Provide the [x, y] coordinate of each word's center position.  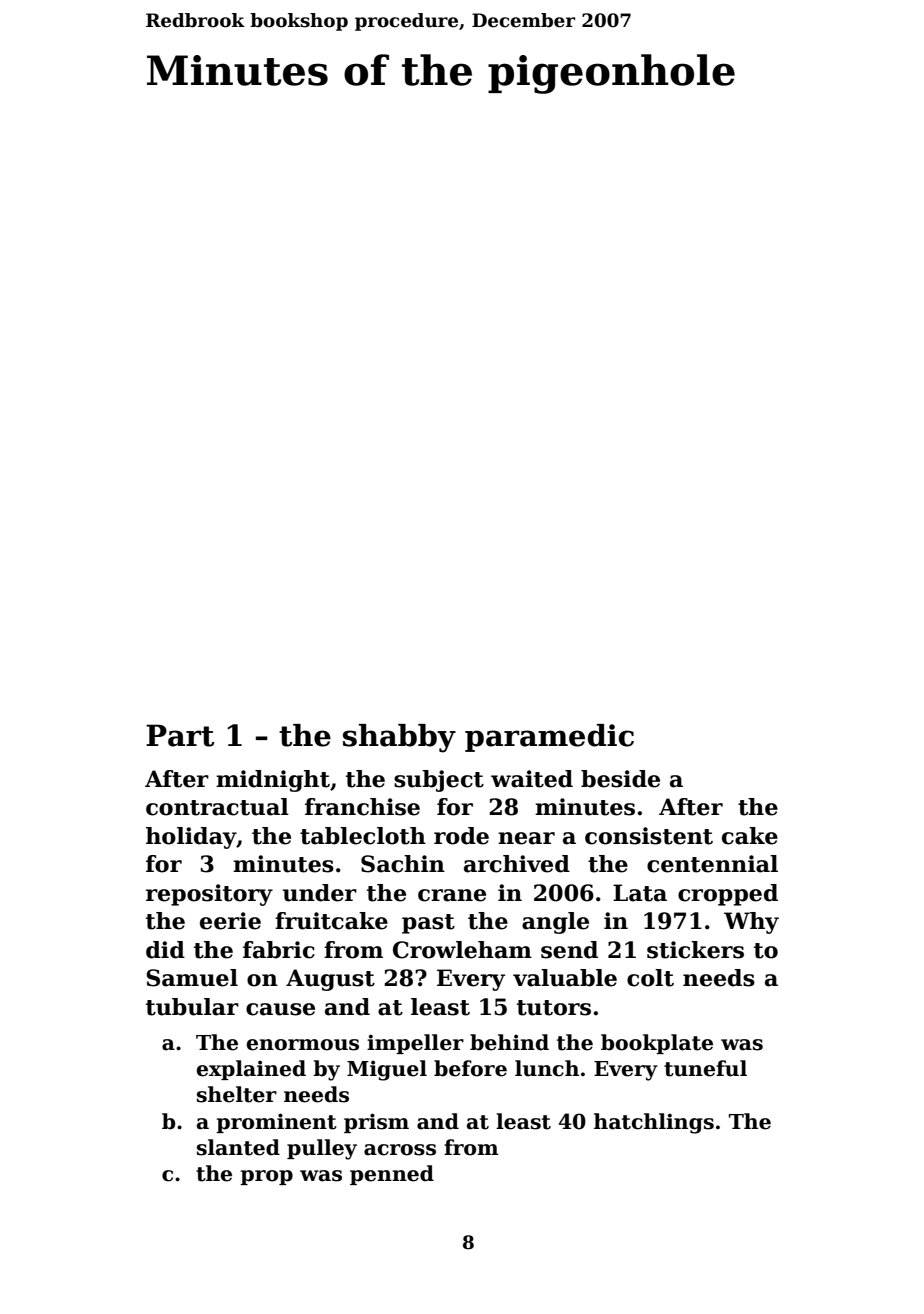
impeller [415, 1044]
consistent [649, 836]
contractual [217, 807]
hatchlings [654, 1123]
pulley [322, 1149]
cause [280, 1009]
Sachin [403, 864]
